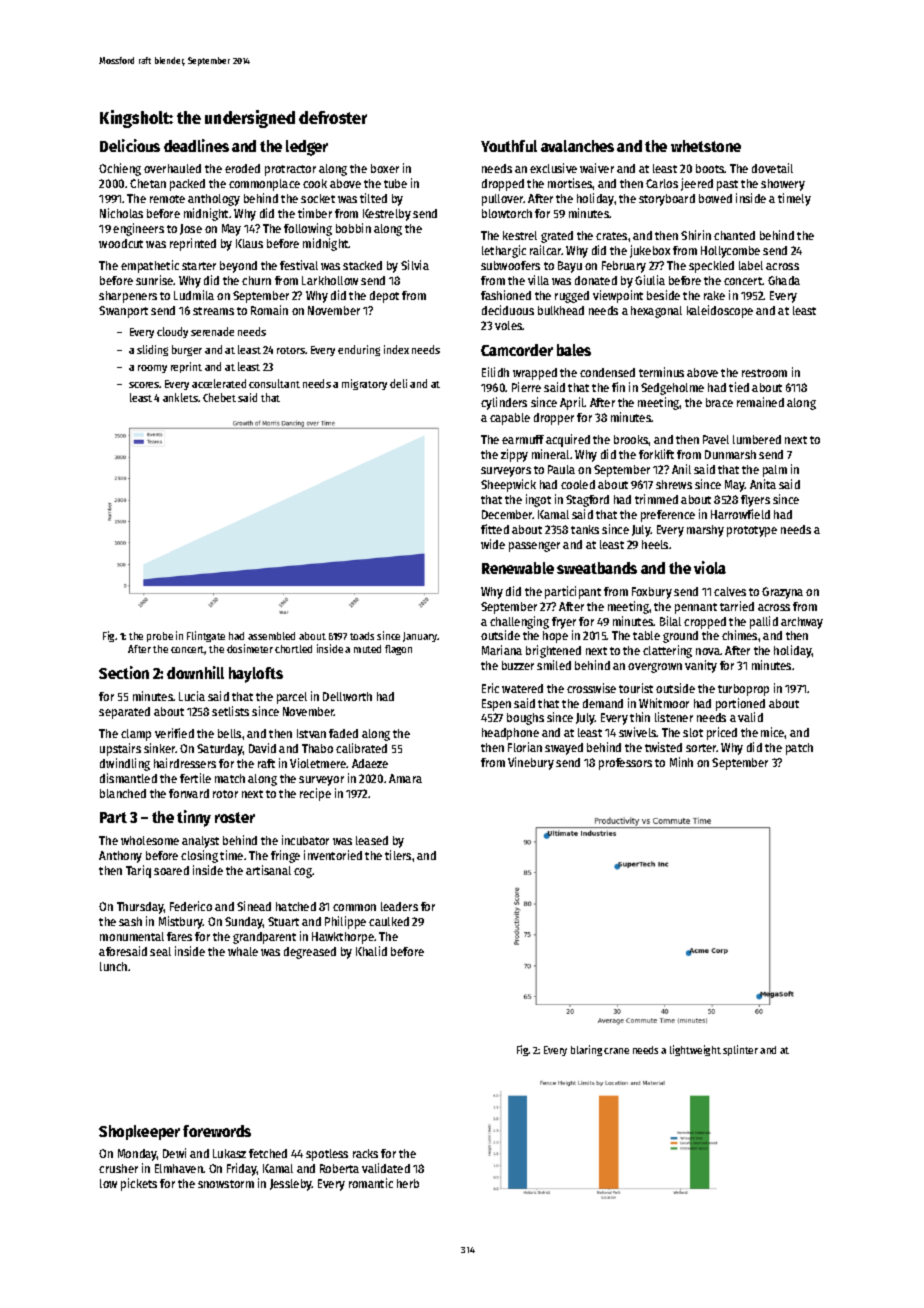 Image resolution: width=924 pixels, height=1308 pixels. I want to click on Carlos, so click(662, 183).
